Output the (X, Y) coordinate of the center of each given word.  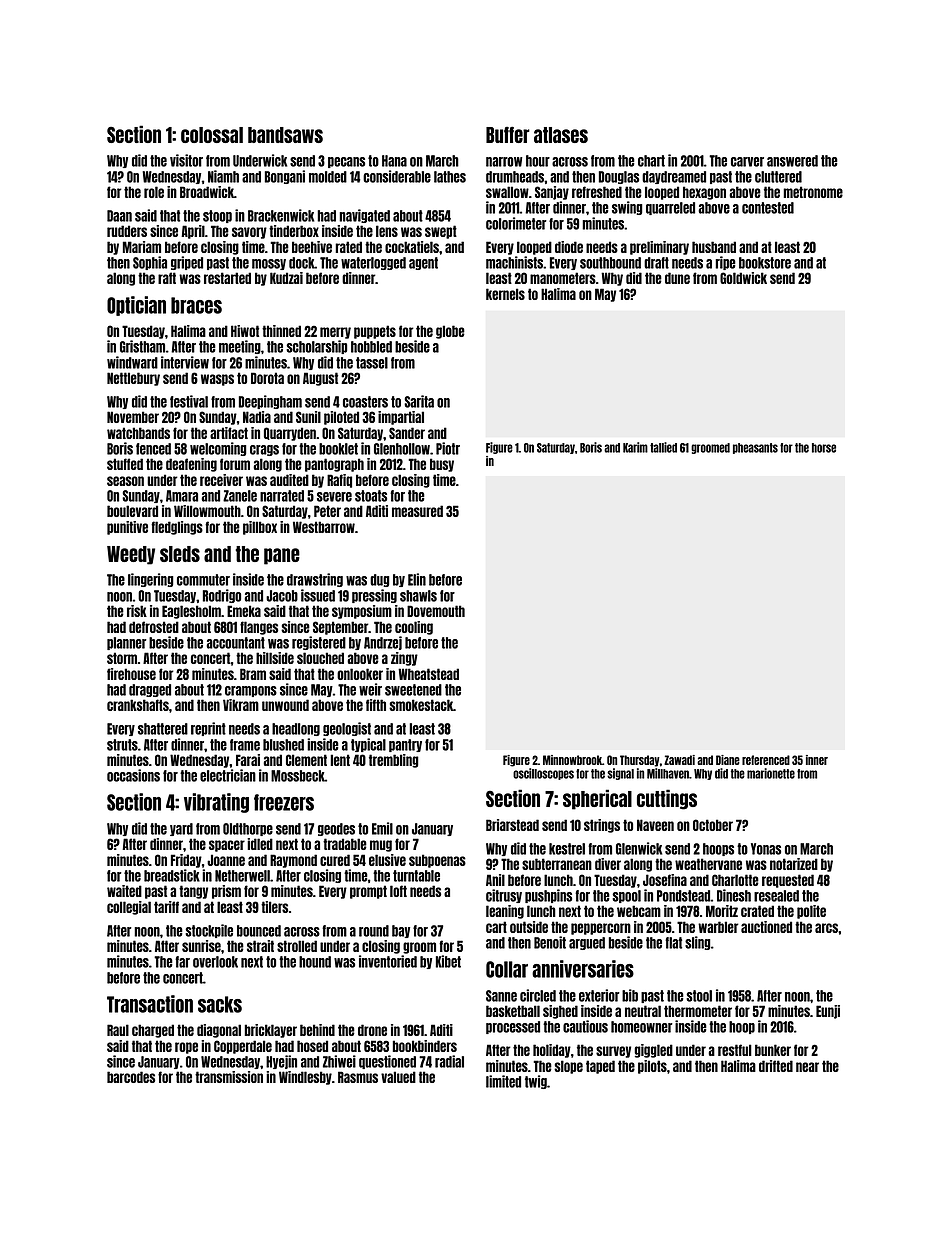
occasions (133, 775)
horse (824, 448)
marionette (771, 773)
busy (442, 465)
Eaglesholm (191, 612)
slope (568, 1067)
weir (370, 689)
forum (235, 464)
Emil (382, 828)
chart (651, 161)
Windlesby (305, 1078)
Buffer (508, 134)
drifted (776, 1066)
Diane (728, 760)
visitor (186, 160)
